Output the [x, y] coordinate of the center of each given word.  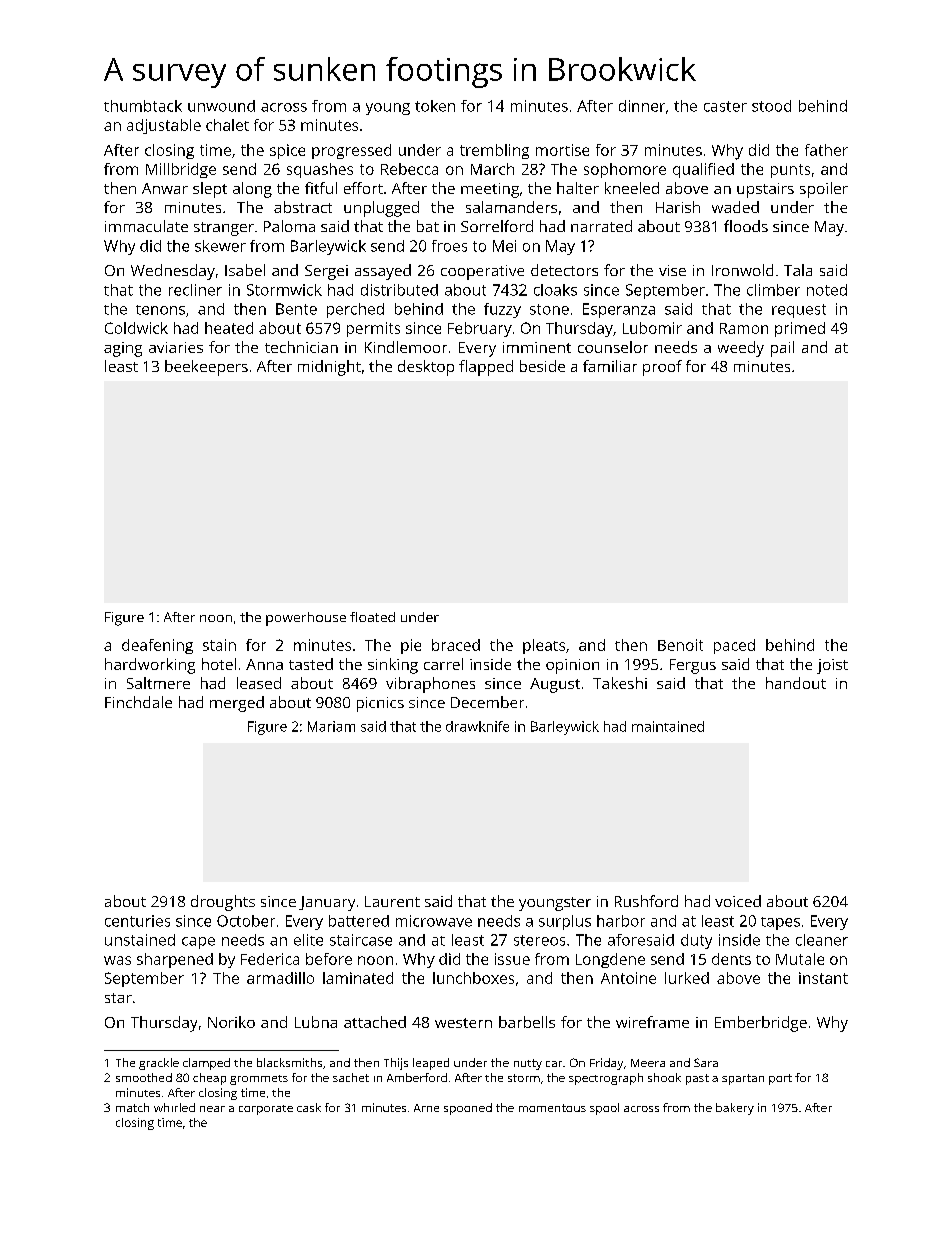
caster [725, 106]
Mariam [331, 726]
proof [662, 368]
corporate [266, 1110]
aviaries [176, 347]
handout [796, 683]
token [435, 106]
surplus [565, 922]
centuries [137, 921]
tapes [780, 923]
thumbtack [143, 106]
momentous [552, 1108]
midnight [329, 368]
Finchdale [138, 702]
